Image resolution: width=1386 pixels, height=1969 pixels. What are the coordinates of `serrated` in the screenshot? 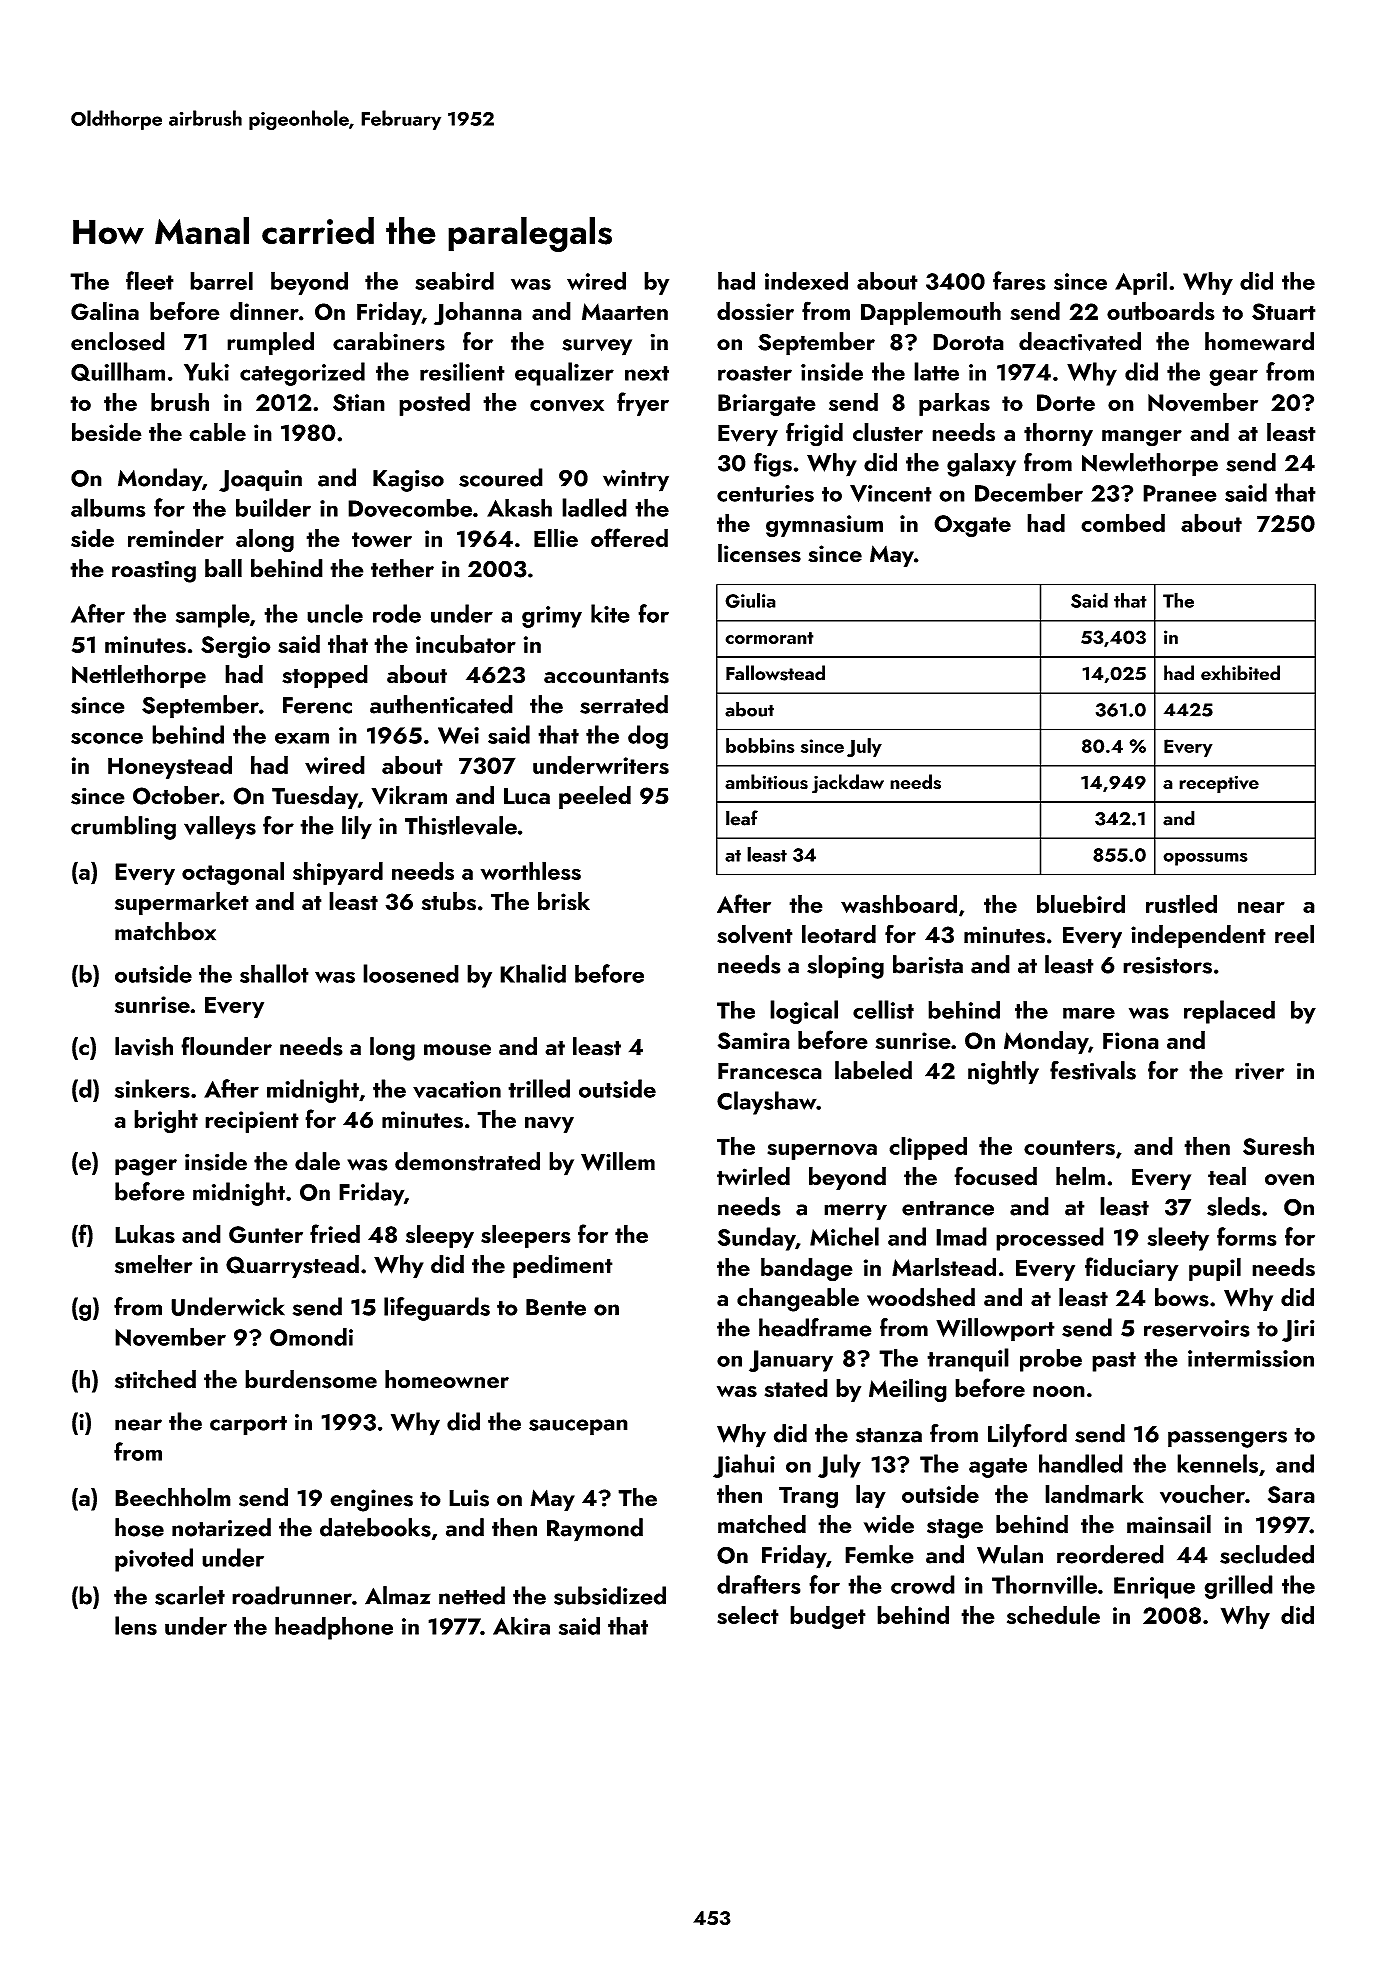 It's located at (624, 704).
